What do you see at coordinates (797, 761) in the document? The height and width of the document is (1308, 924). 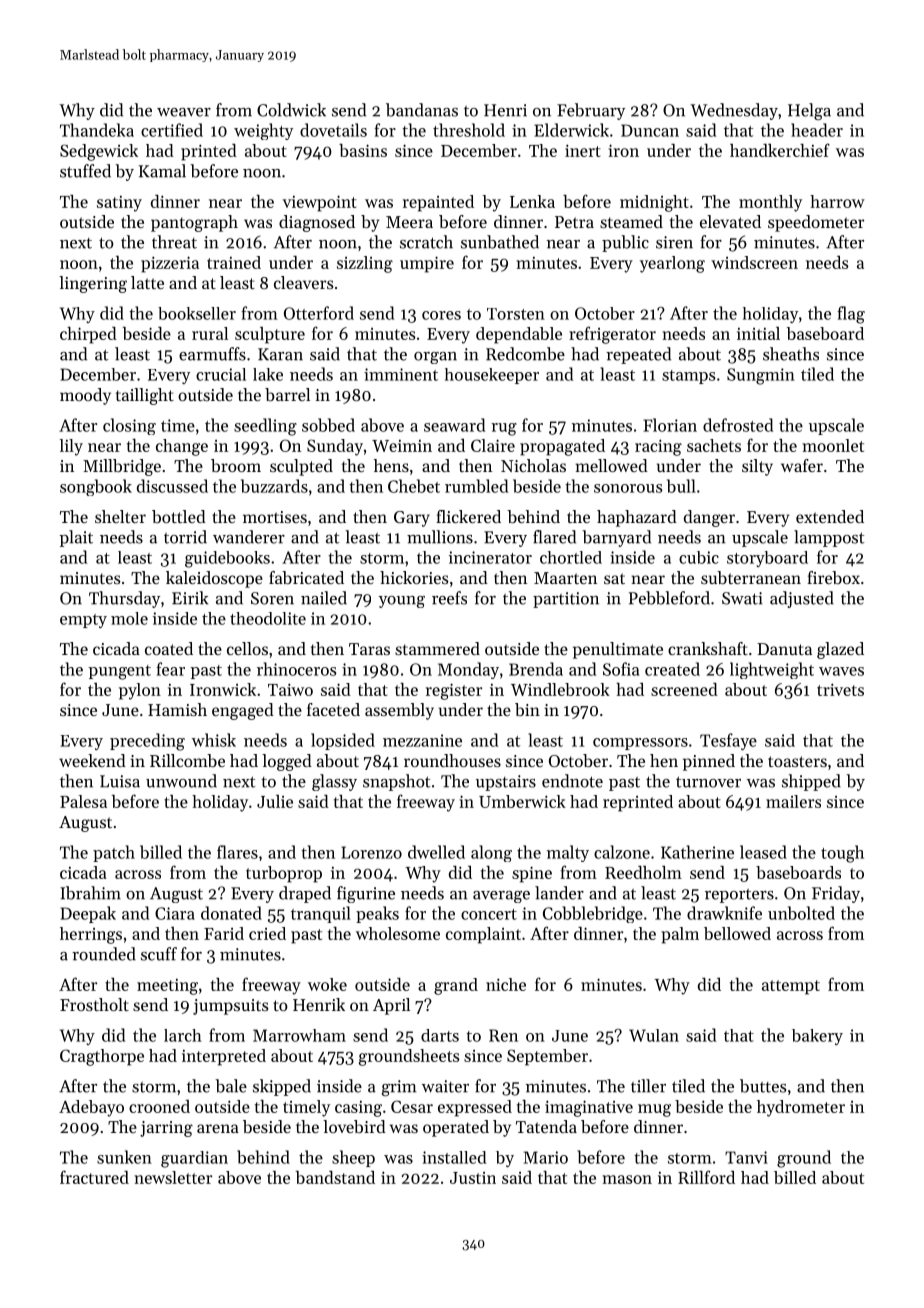 I see `toasters` at bounding box center [797, 761].
